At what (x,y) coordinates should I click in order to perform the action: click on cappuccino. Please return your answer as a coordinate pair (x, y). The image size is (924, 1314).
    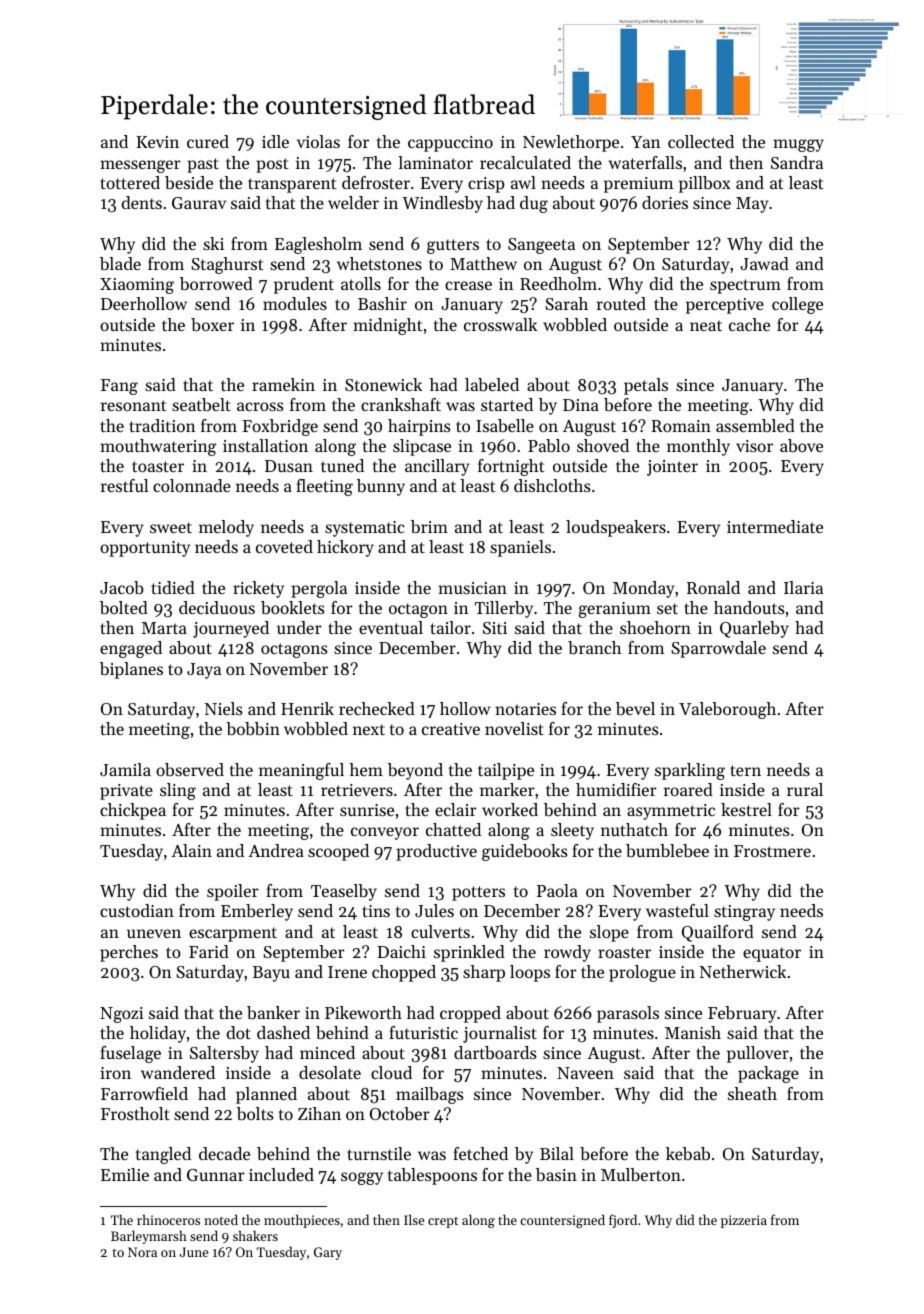
    Looking at the image, I should click on (450, 144).
